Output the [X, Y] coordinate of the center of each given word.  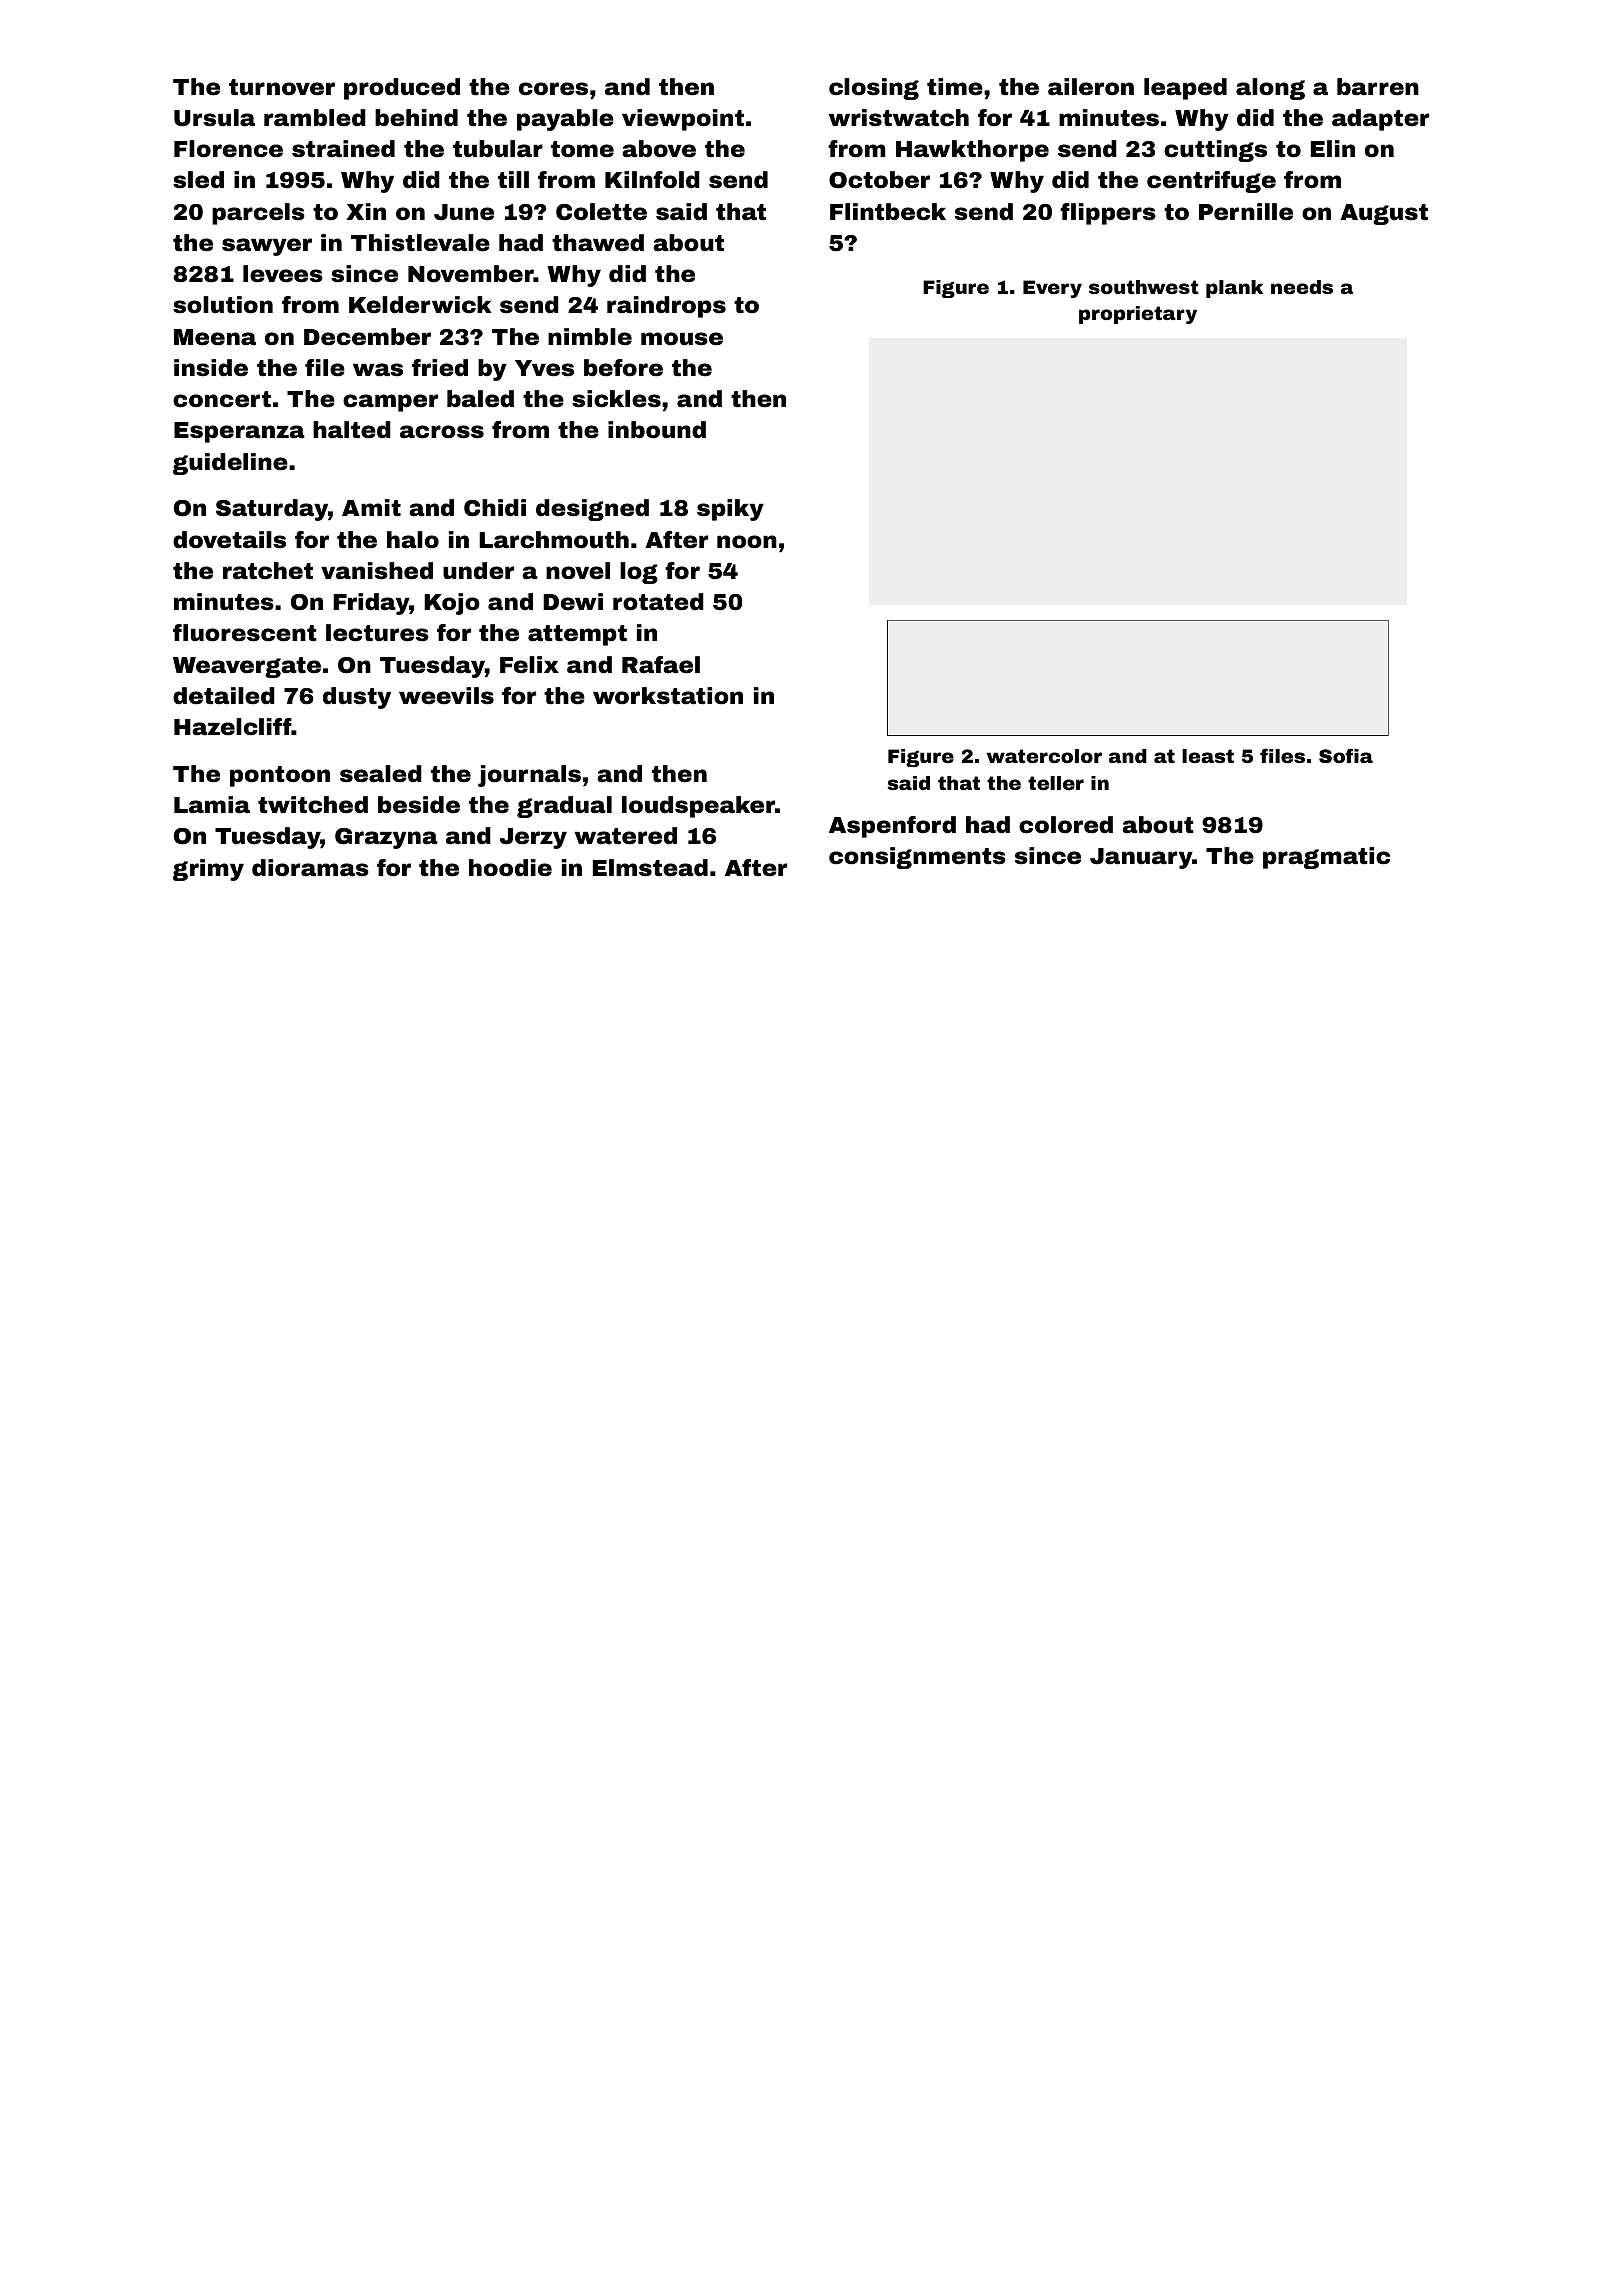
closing [874, 89]
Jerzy [533, 838]
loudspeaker [698, 807]
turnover [282, 87]
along [1270, 89]
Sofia [1346, 755]
